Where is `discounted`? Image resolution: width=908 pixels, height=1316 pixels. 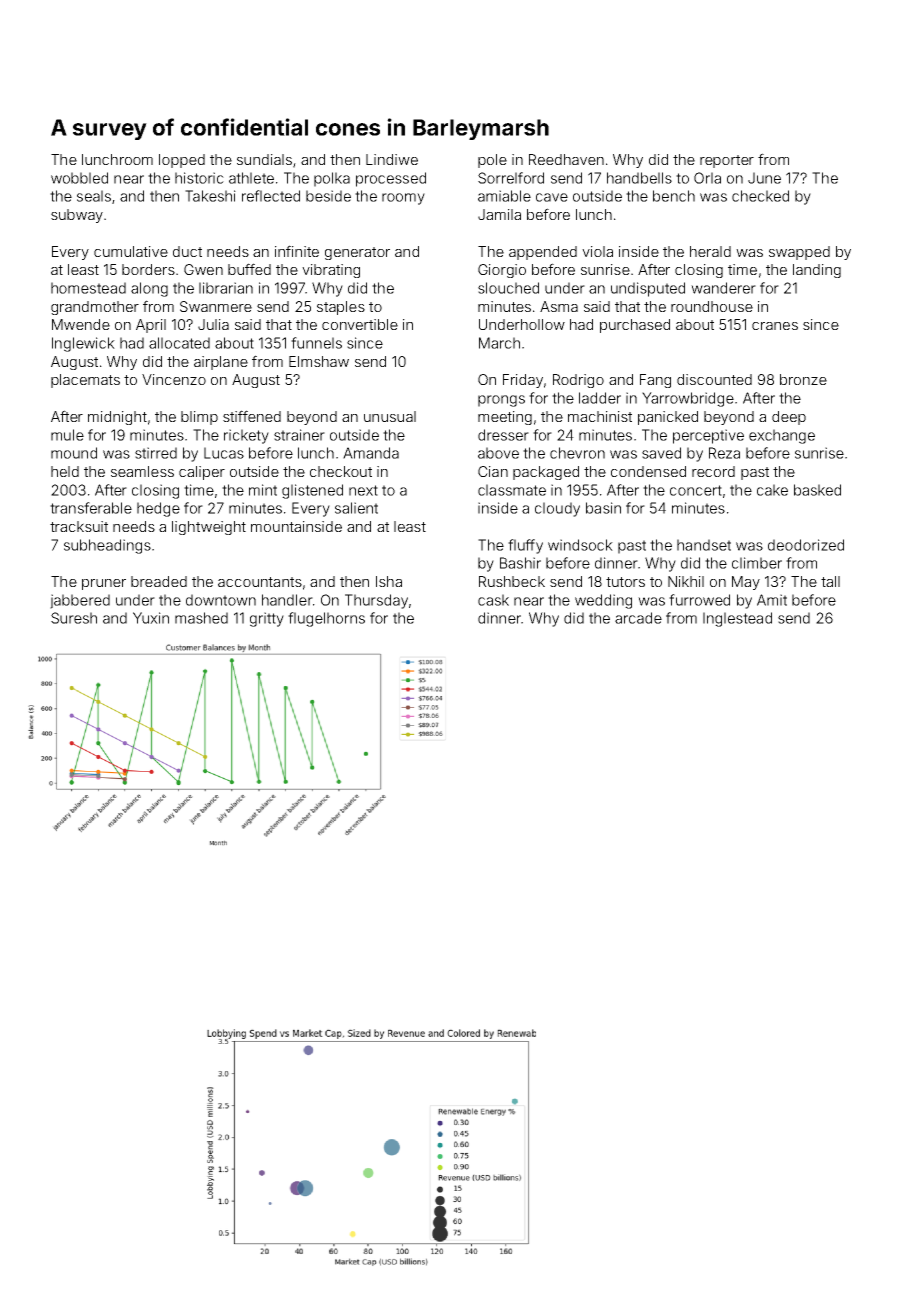
discounted is located at coordinates (714, 379).
